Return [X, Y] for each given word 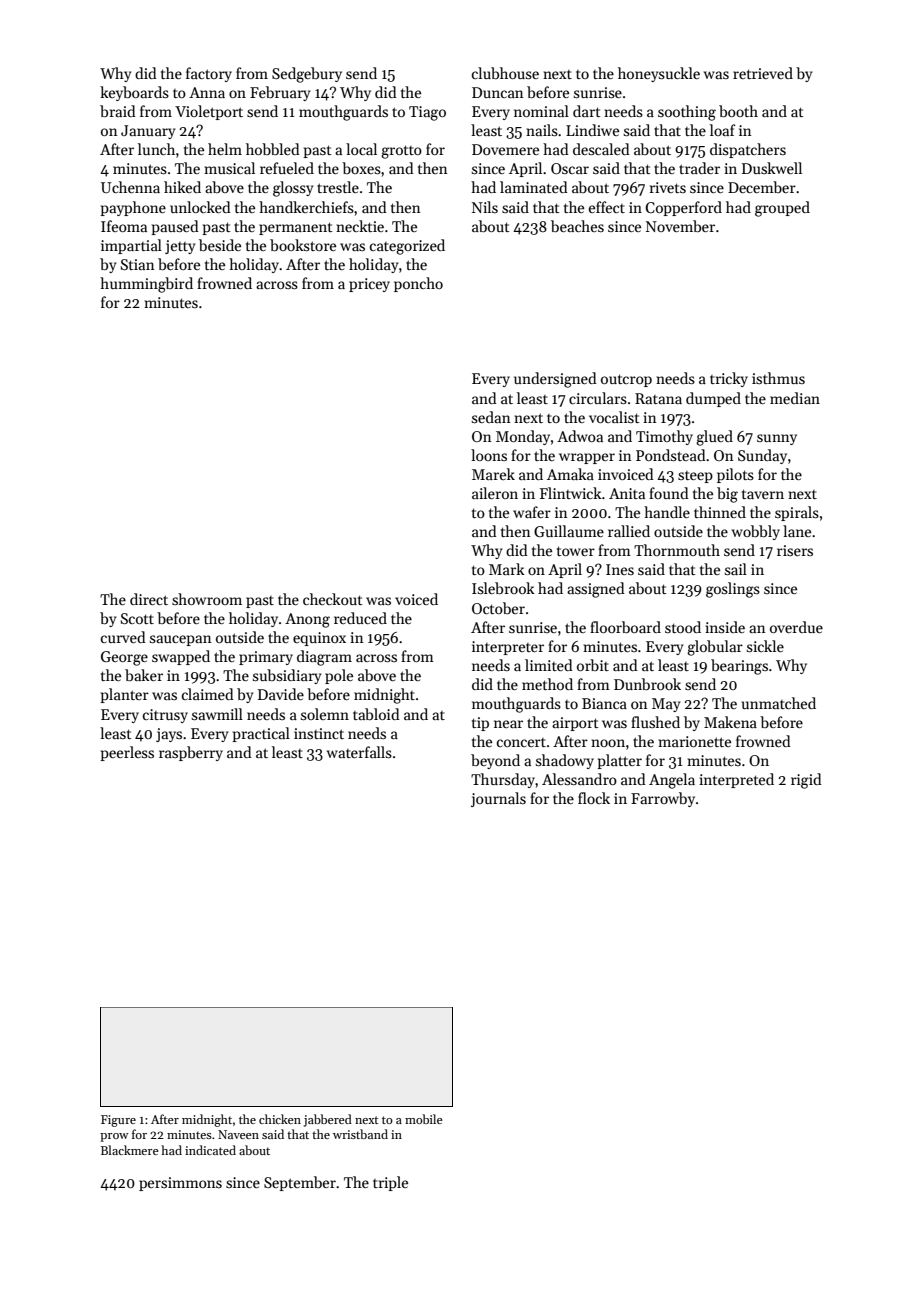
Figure [118, 1121]
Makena [730, 722]
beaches [577, 226]
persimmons [180, 1184]
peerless [127, 753]
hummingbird [146, 285]
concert [521, 742]
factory [209, 74]
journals [498, 799]
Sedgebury [307, 75]
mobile [424, 1119]
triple [390, 1183]
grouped [782, 209]
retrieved [763, 73]
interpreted [736, 780]
